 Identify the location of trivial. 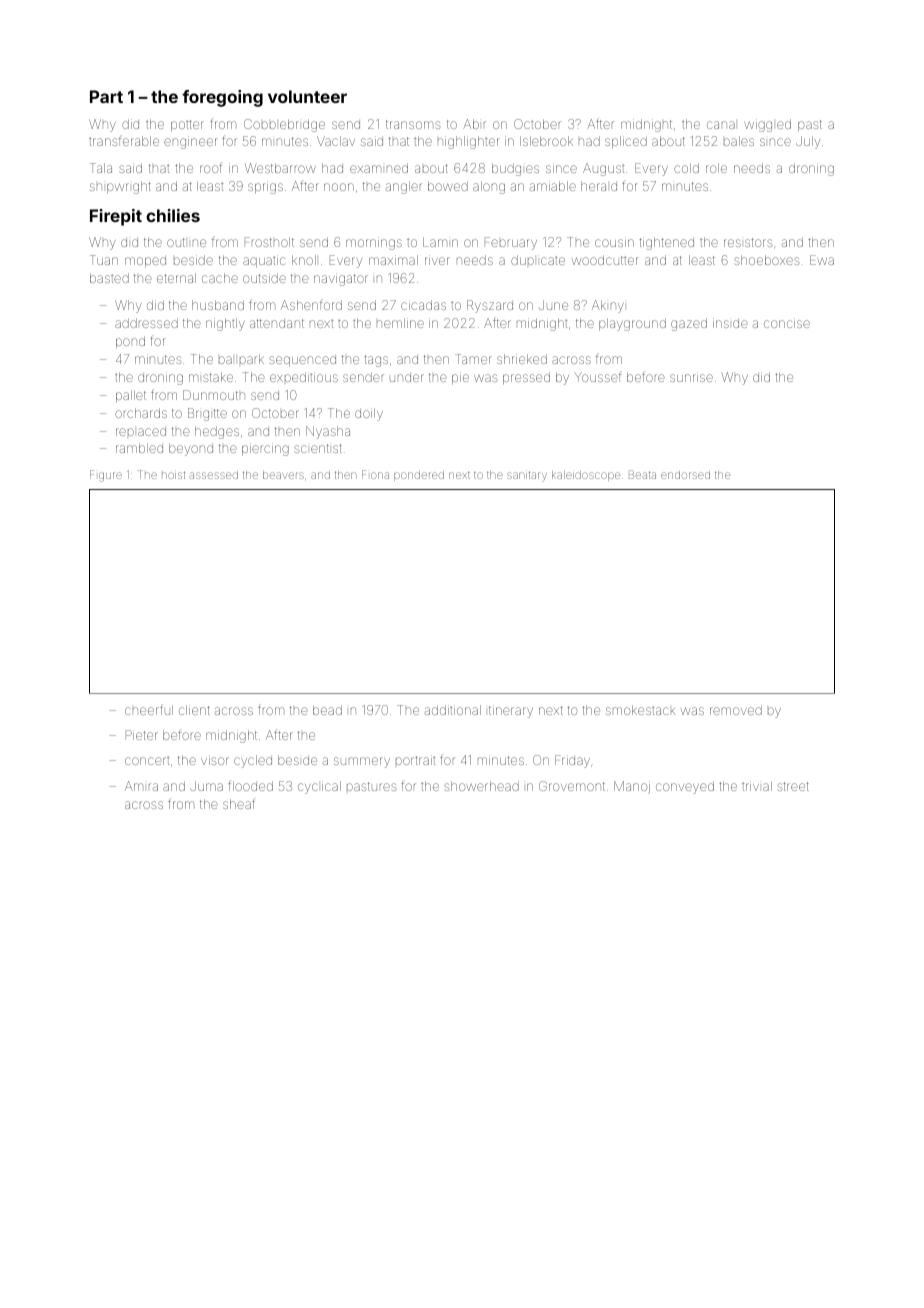
(757, 786).
